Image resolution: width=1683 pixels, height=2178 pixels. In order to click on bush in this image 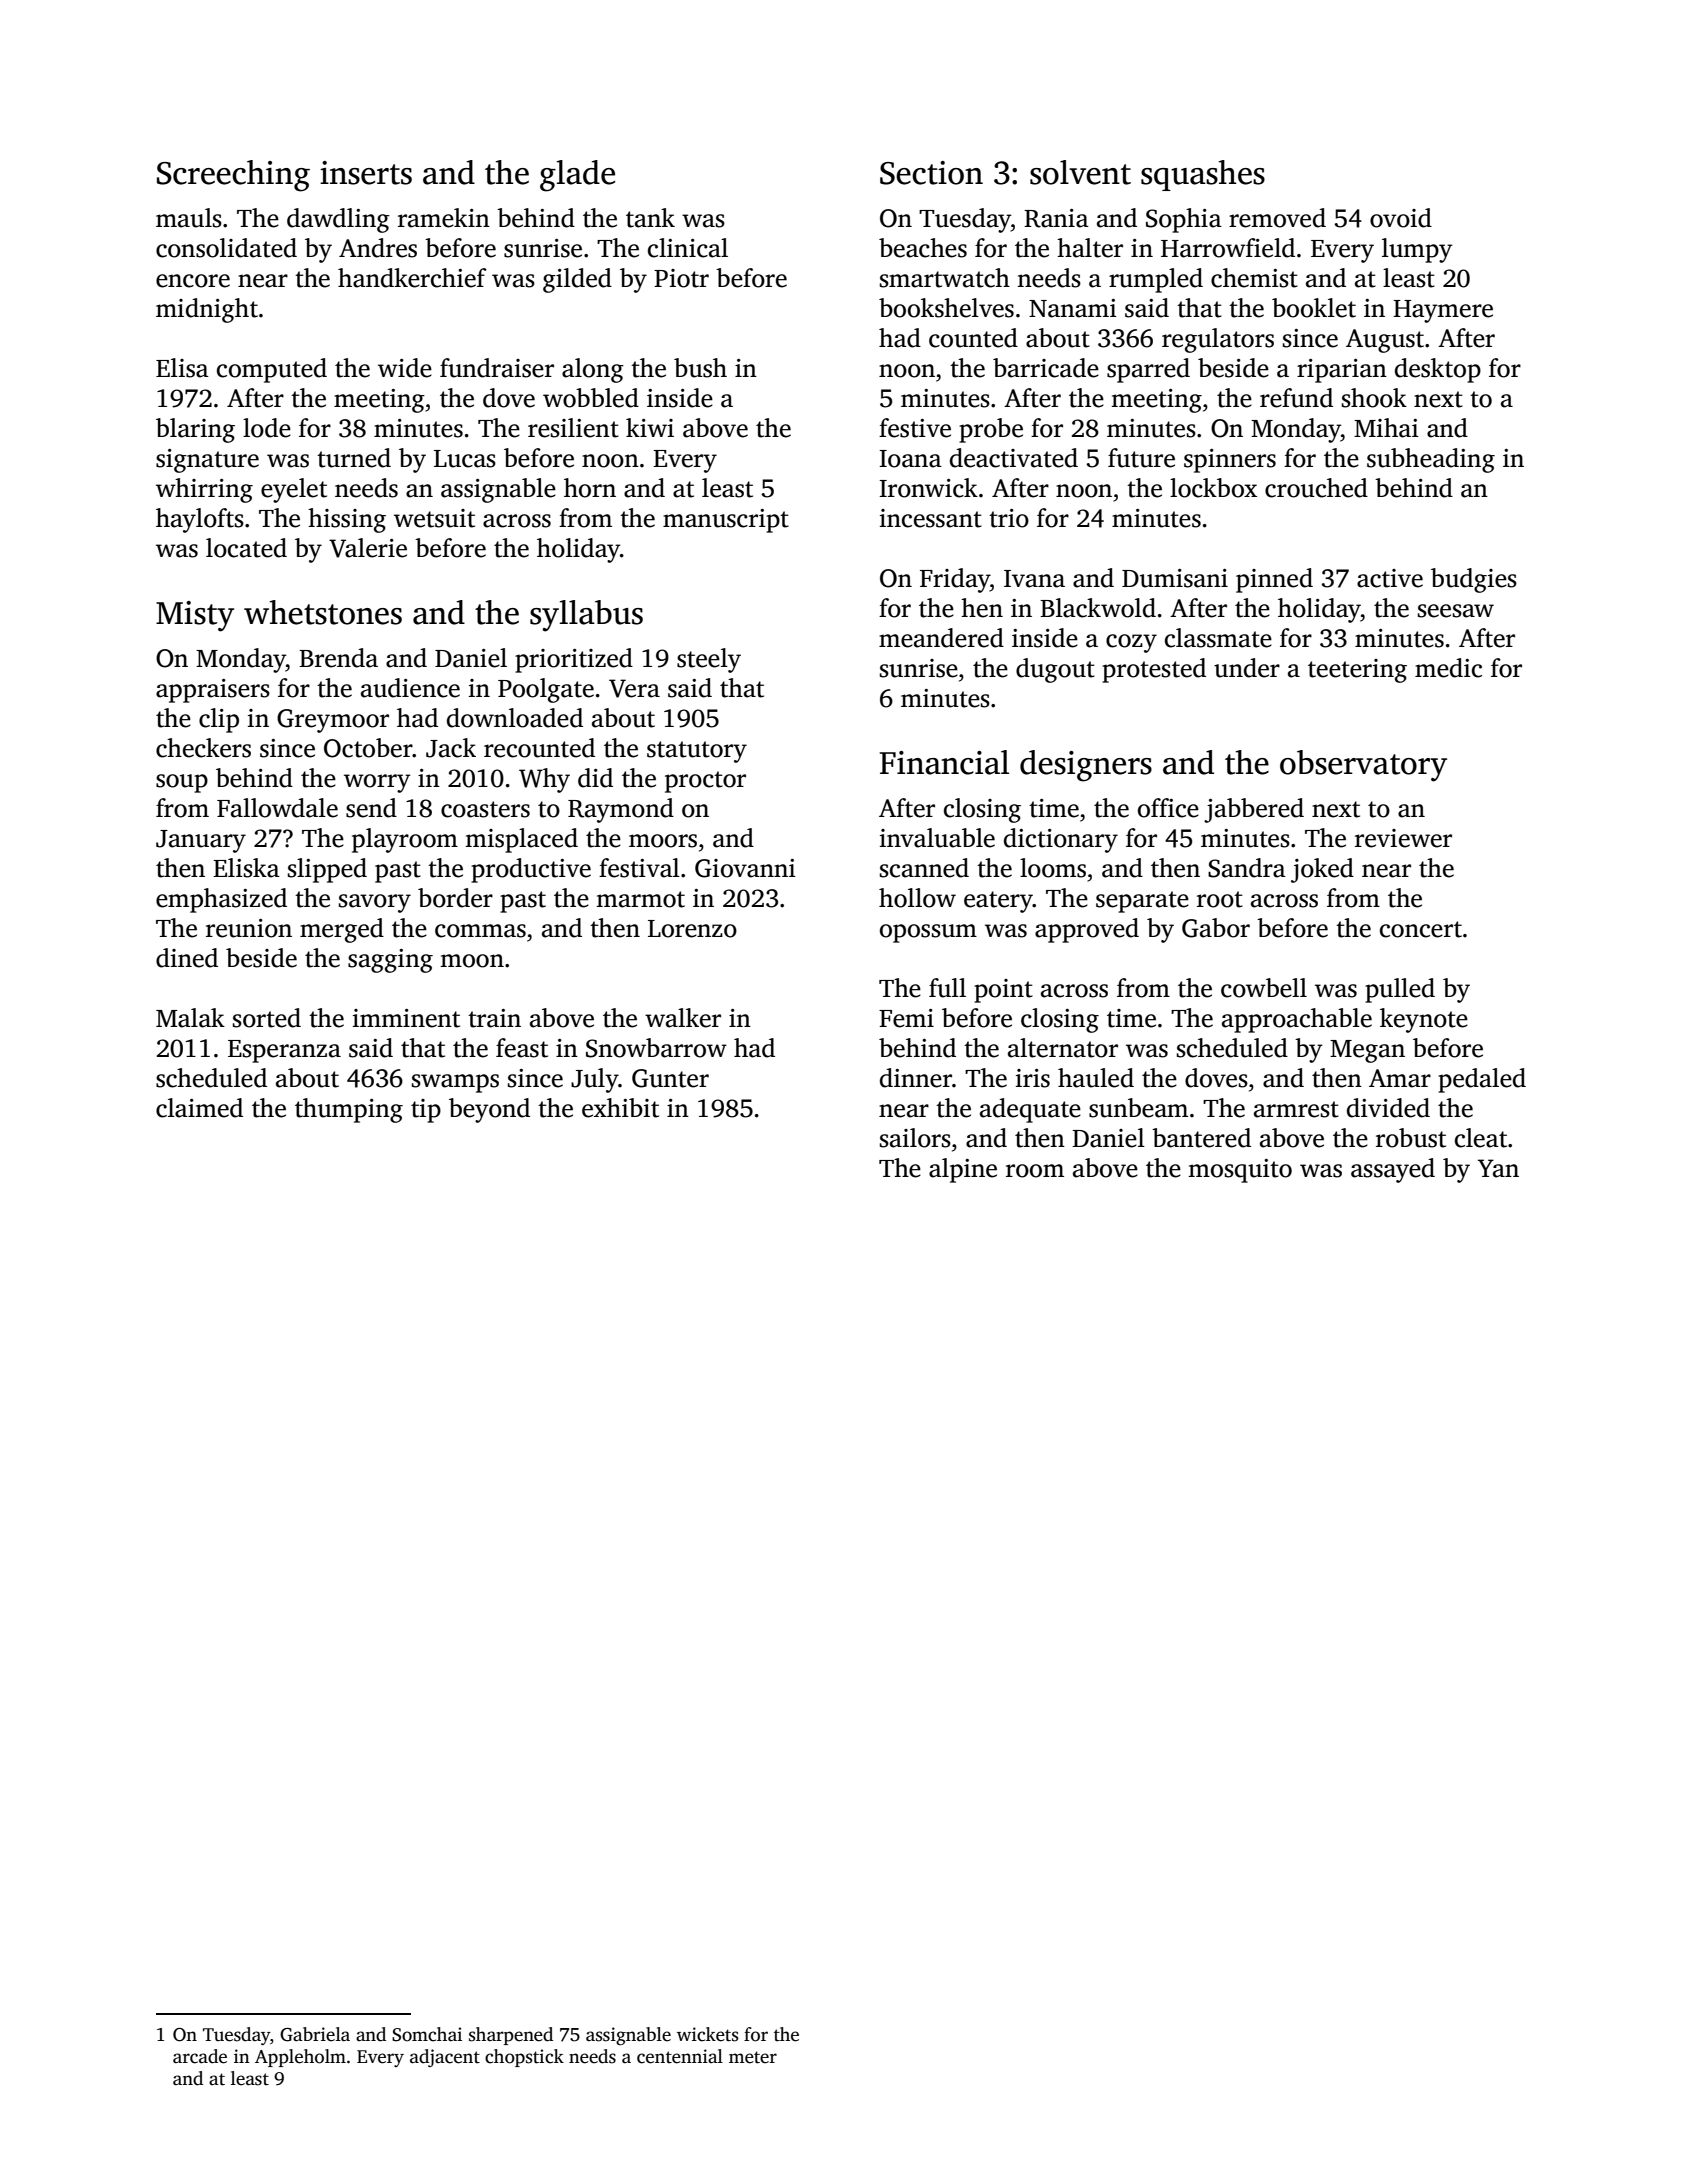, I will do `click(700, 368)`.
